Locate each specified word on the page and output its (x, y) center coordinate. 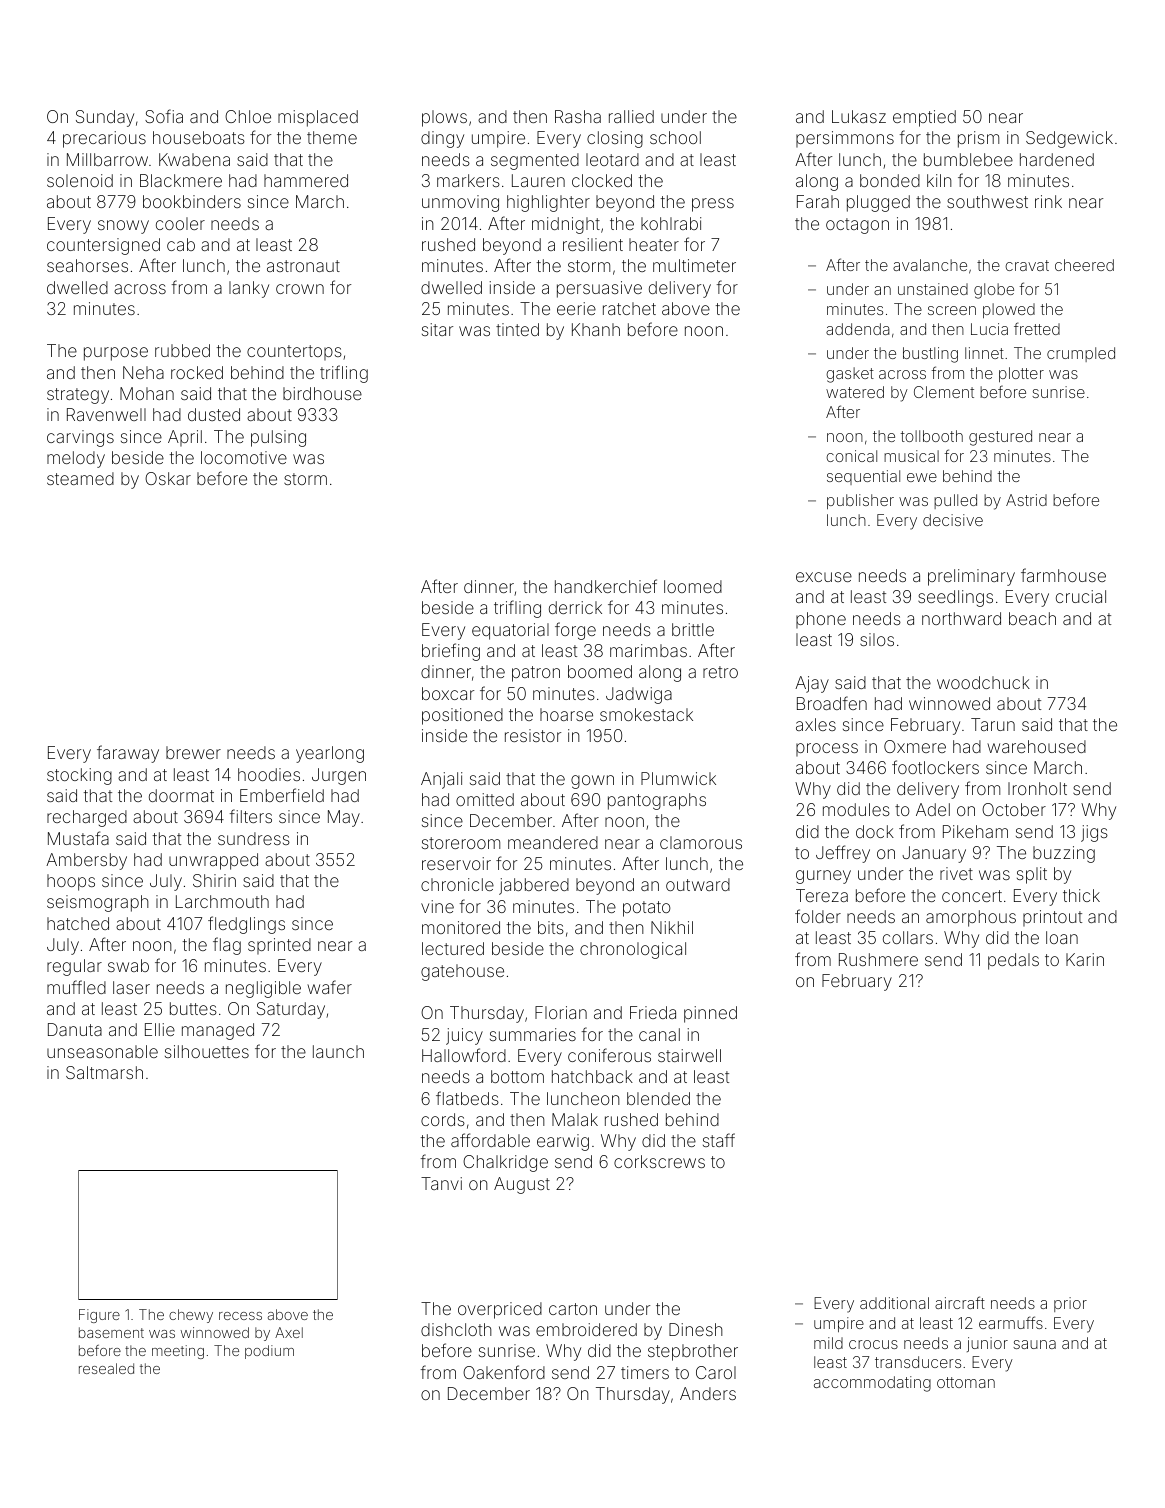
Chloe (248, 116)
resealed (106, 1368)
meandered (553, 842)
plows (444, 118)
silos (877, 639)
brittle (693, 629)
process (827, 749)
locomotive (244, 457)
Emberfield (282, 795)
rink (1048, 201)
